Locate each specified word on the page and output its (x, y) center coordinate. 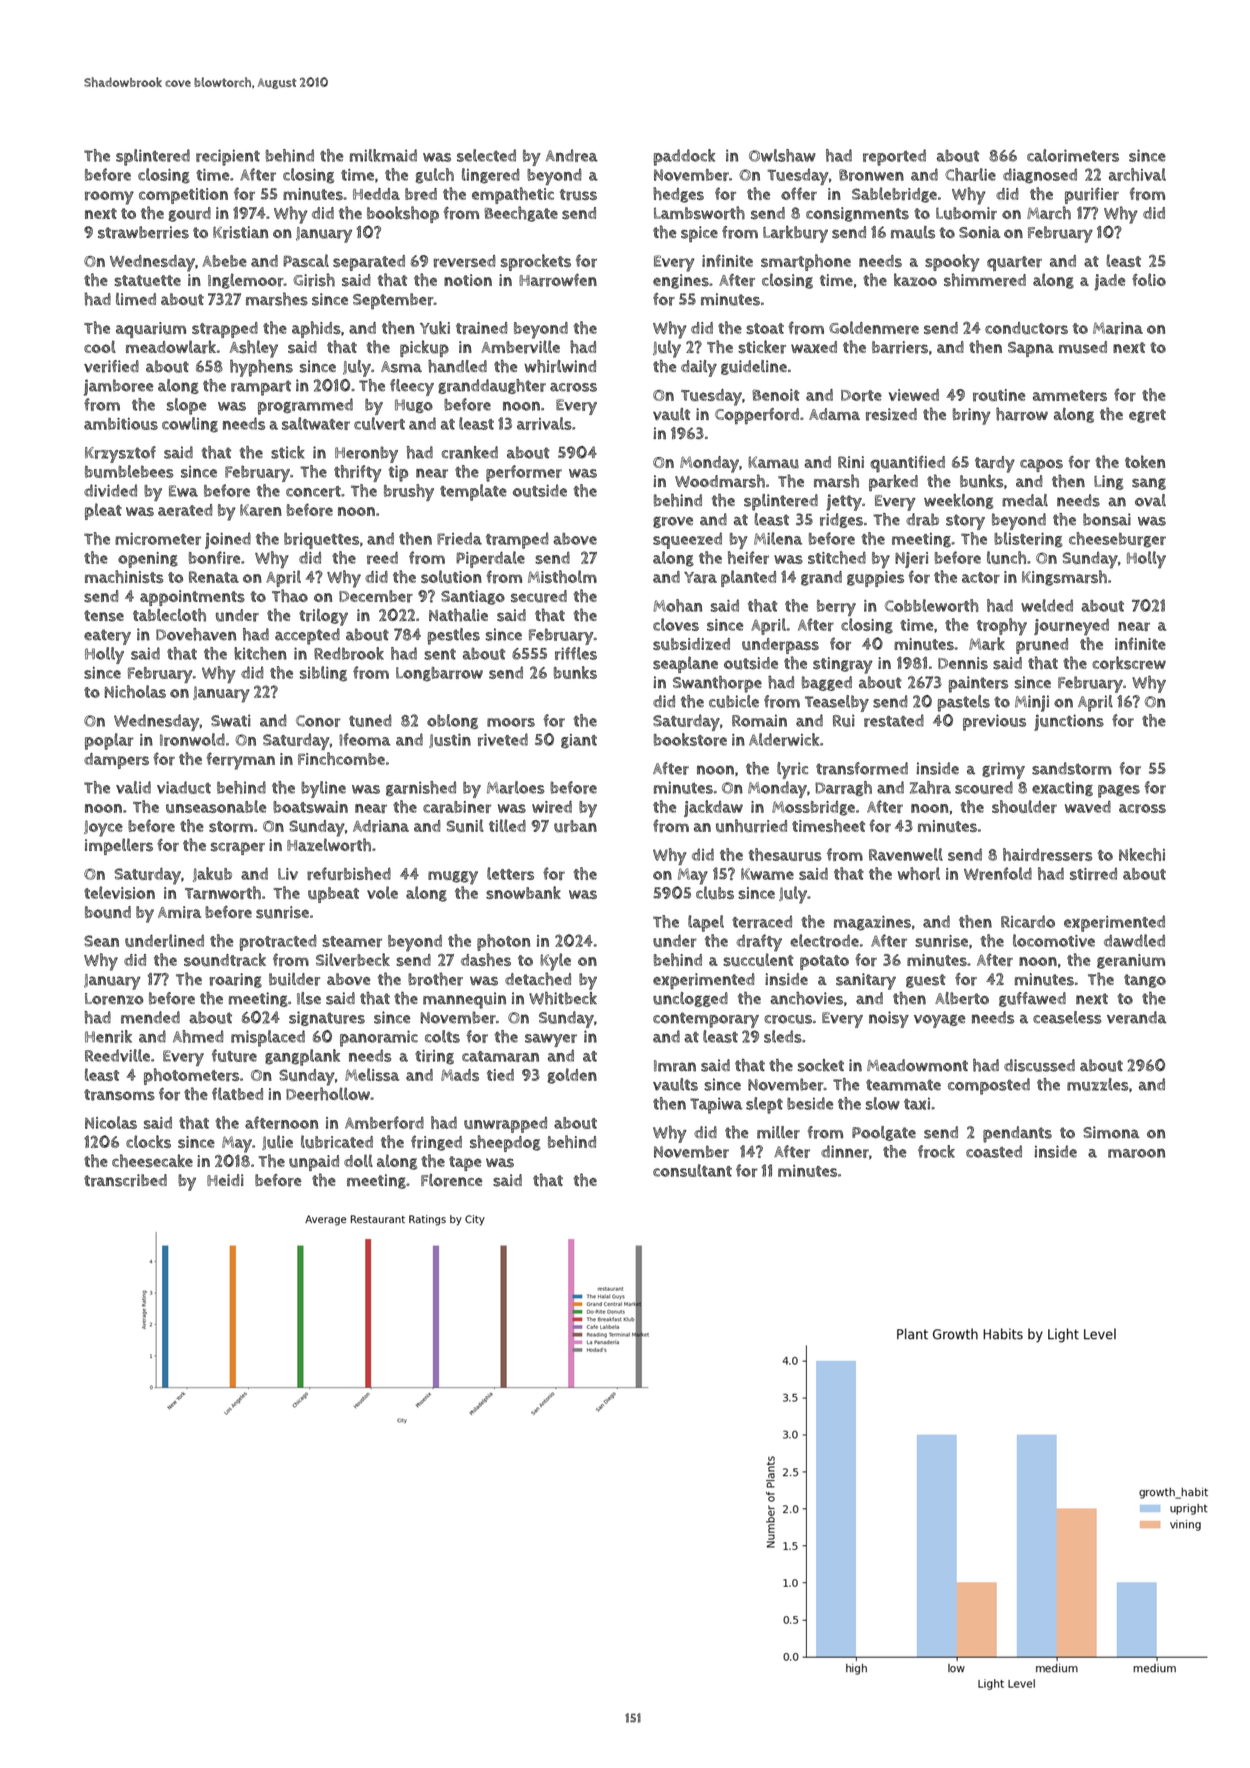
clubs (715, 893)
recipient (228, 157)
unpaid (314, 1163)
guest (926, 981)
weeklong (959, 501)
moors (511, 722)
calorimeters (1073, 155)
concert (313, 491)
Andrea (572, 155)
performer (524, 473)
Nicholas (135, 691)
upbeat (333, 895)
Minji (1032, 703)
